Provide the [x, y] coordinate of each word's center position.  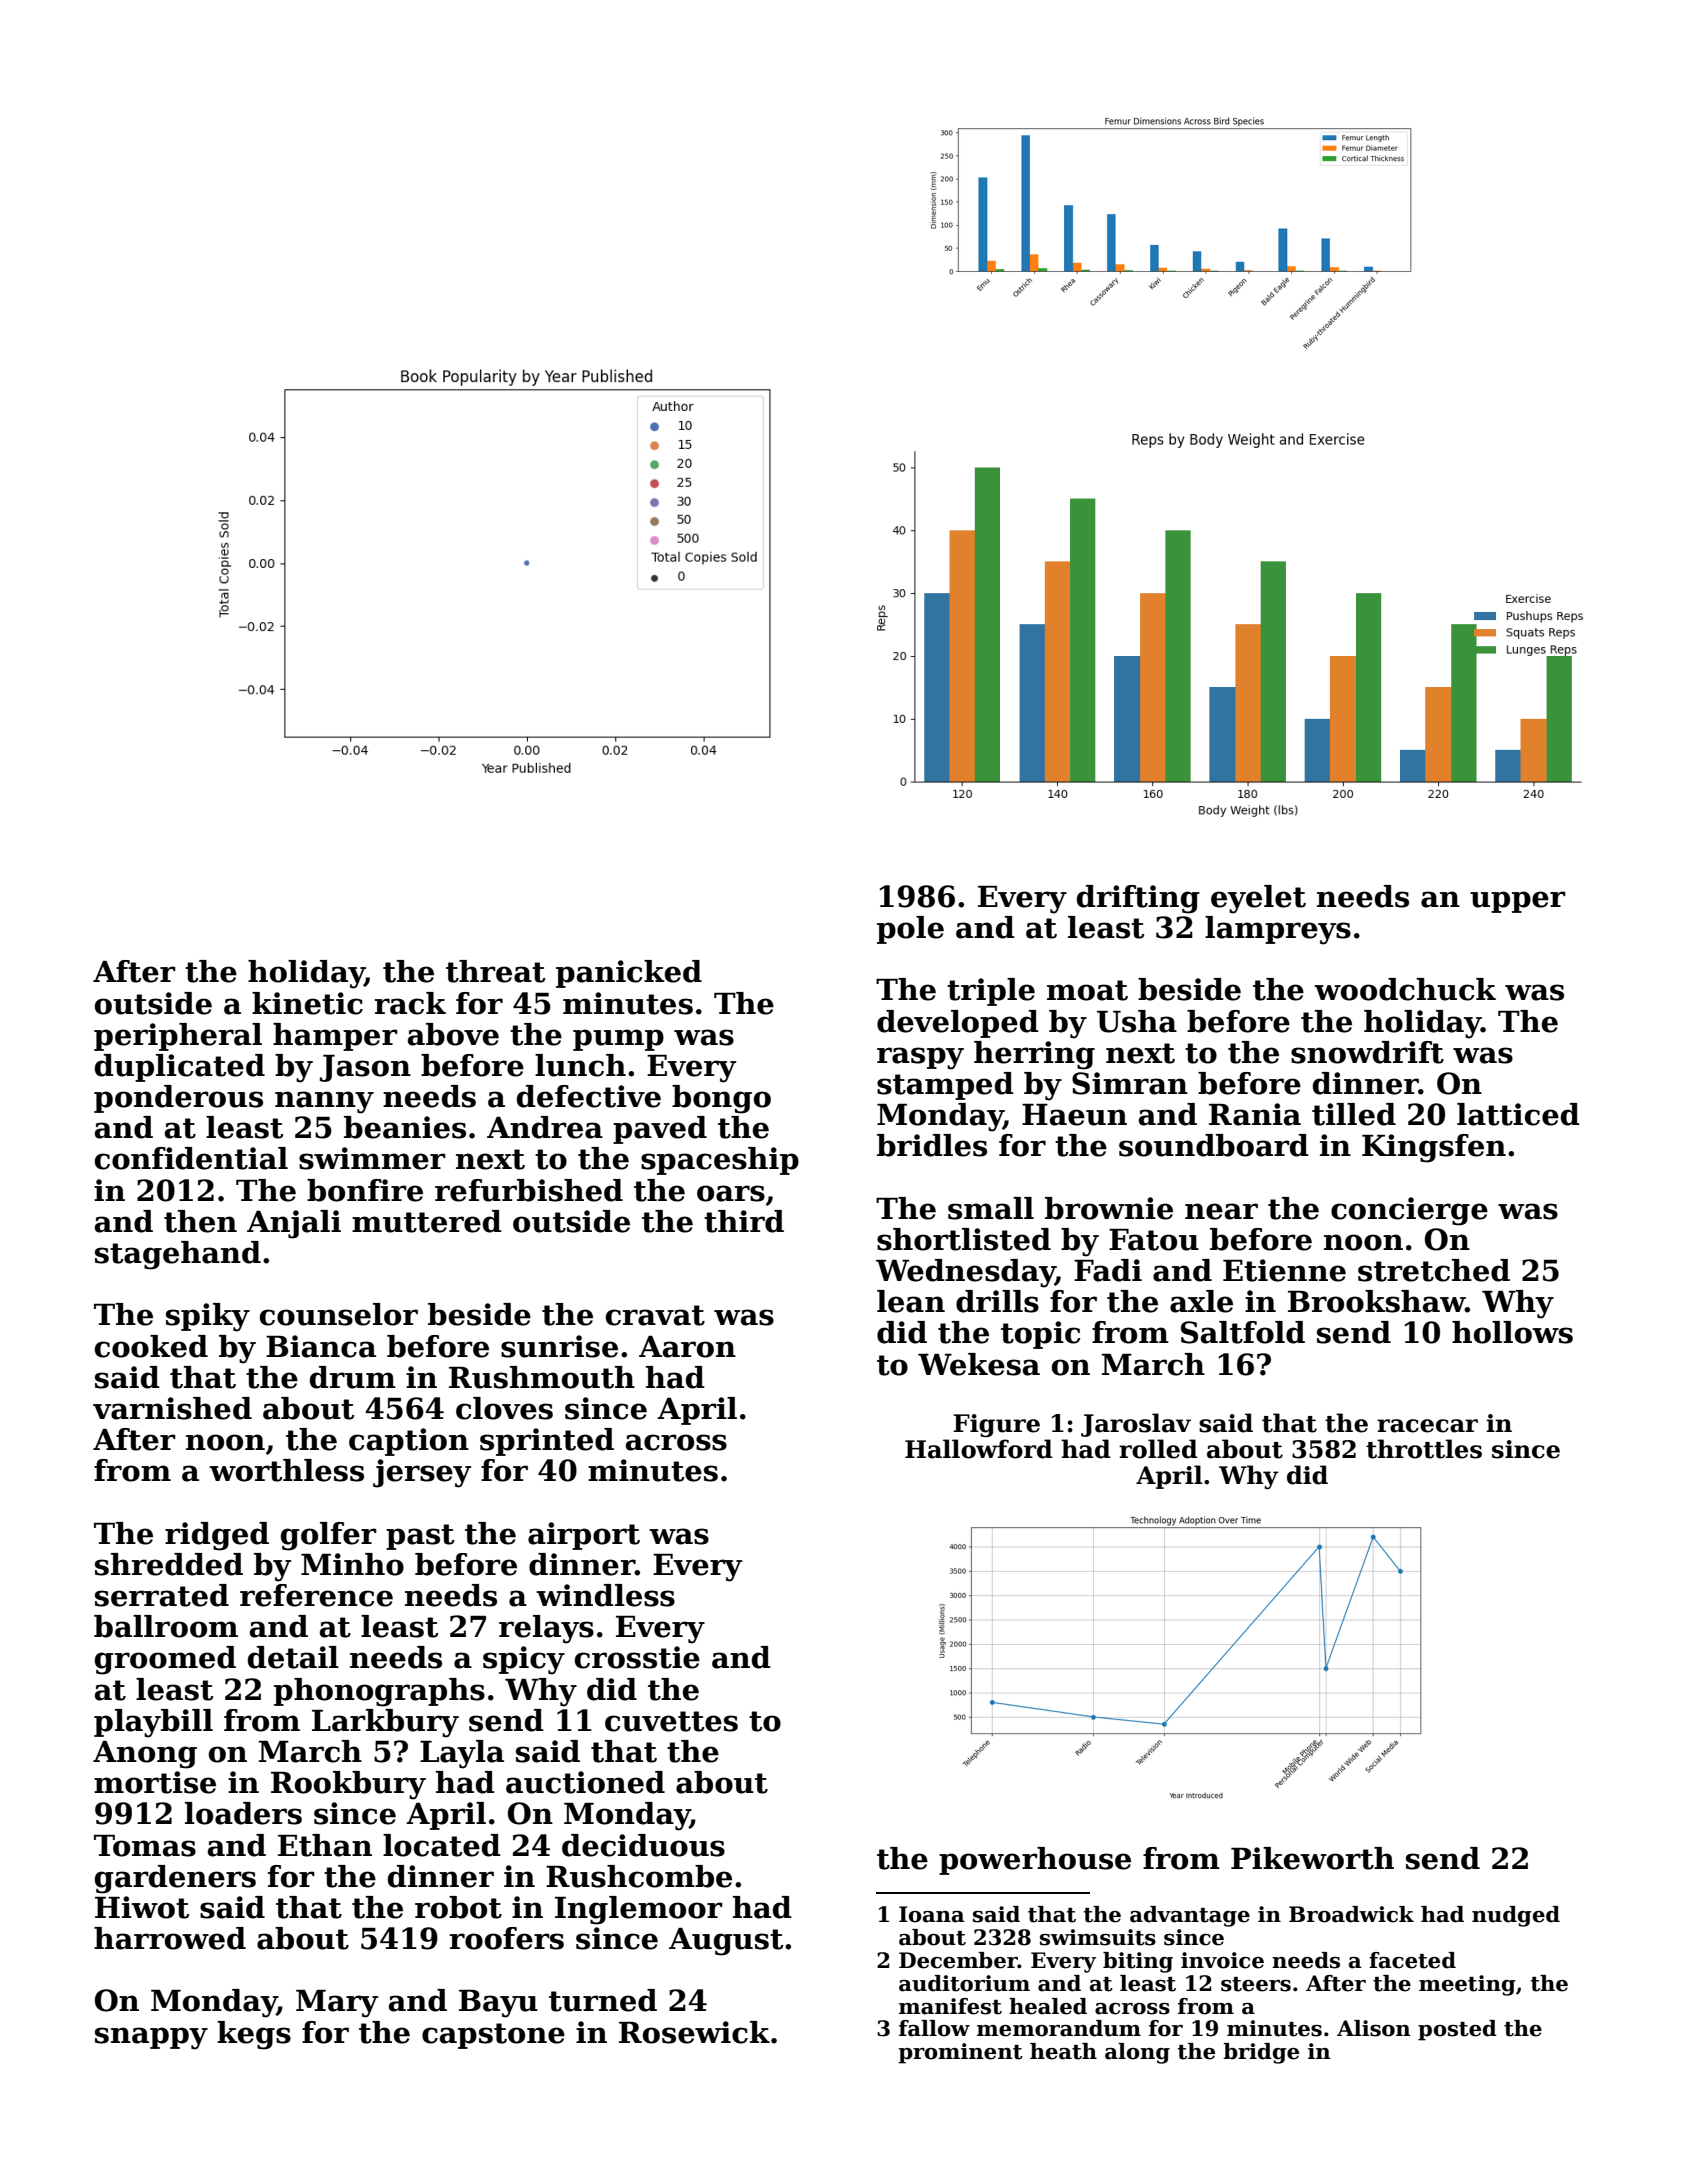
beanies [405, 1127]
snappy [151, 2038]
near [1221, 1211]
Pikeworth [1312, 1858]
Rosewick [694, 2032]
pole [910, 930]
